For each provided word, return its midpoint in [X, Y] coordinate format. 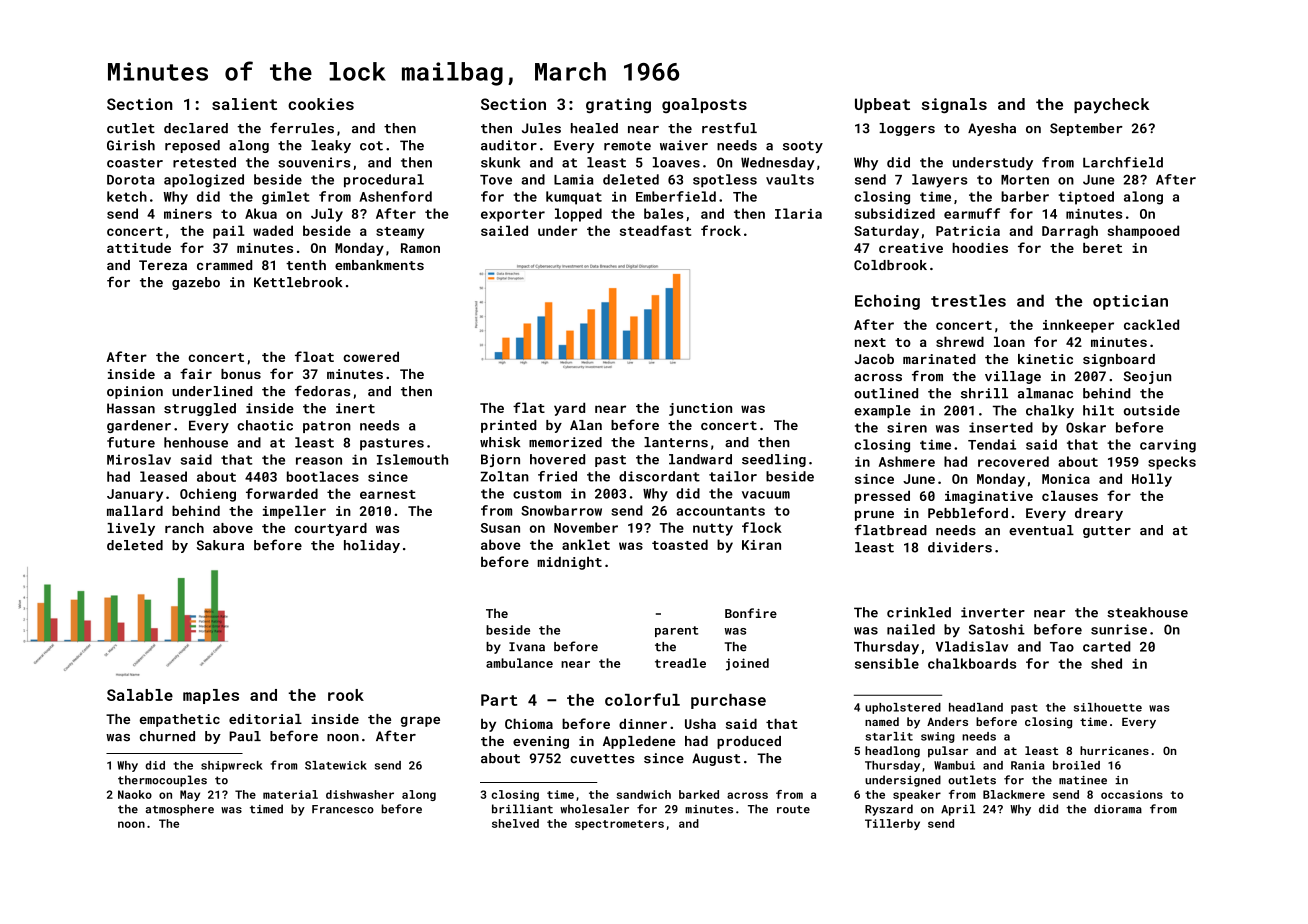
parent [676, 631]
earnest [388, 494]
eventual [1041, 530]
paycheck [1111, 106]
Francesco [343, 809]
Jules [541, 128]
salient [244, 104]
